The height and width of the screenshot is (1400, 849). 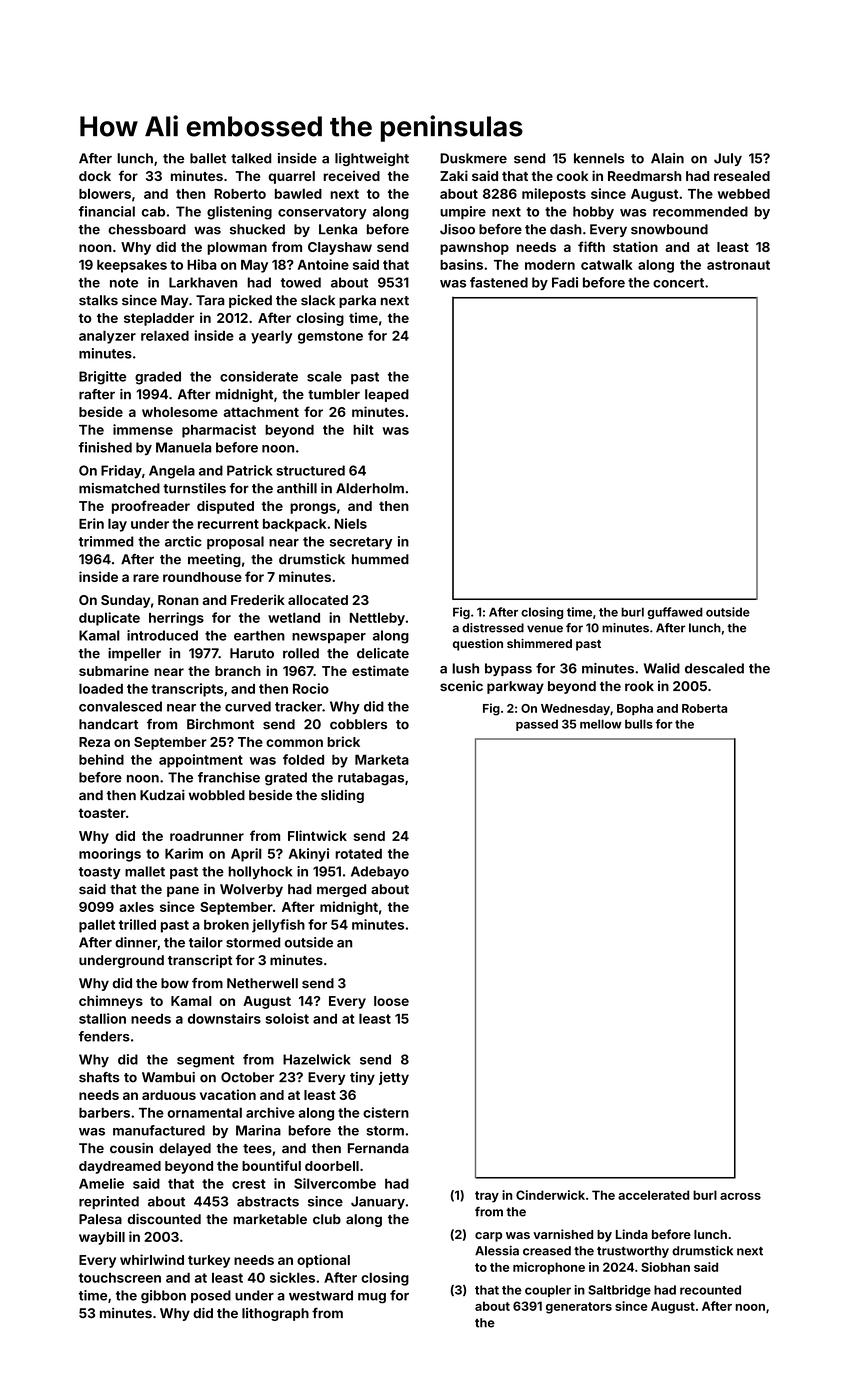 I want to click on lightweight, so click(x=372, y=159).
